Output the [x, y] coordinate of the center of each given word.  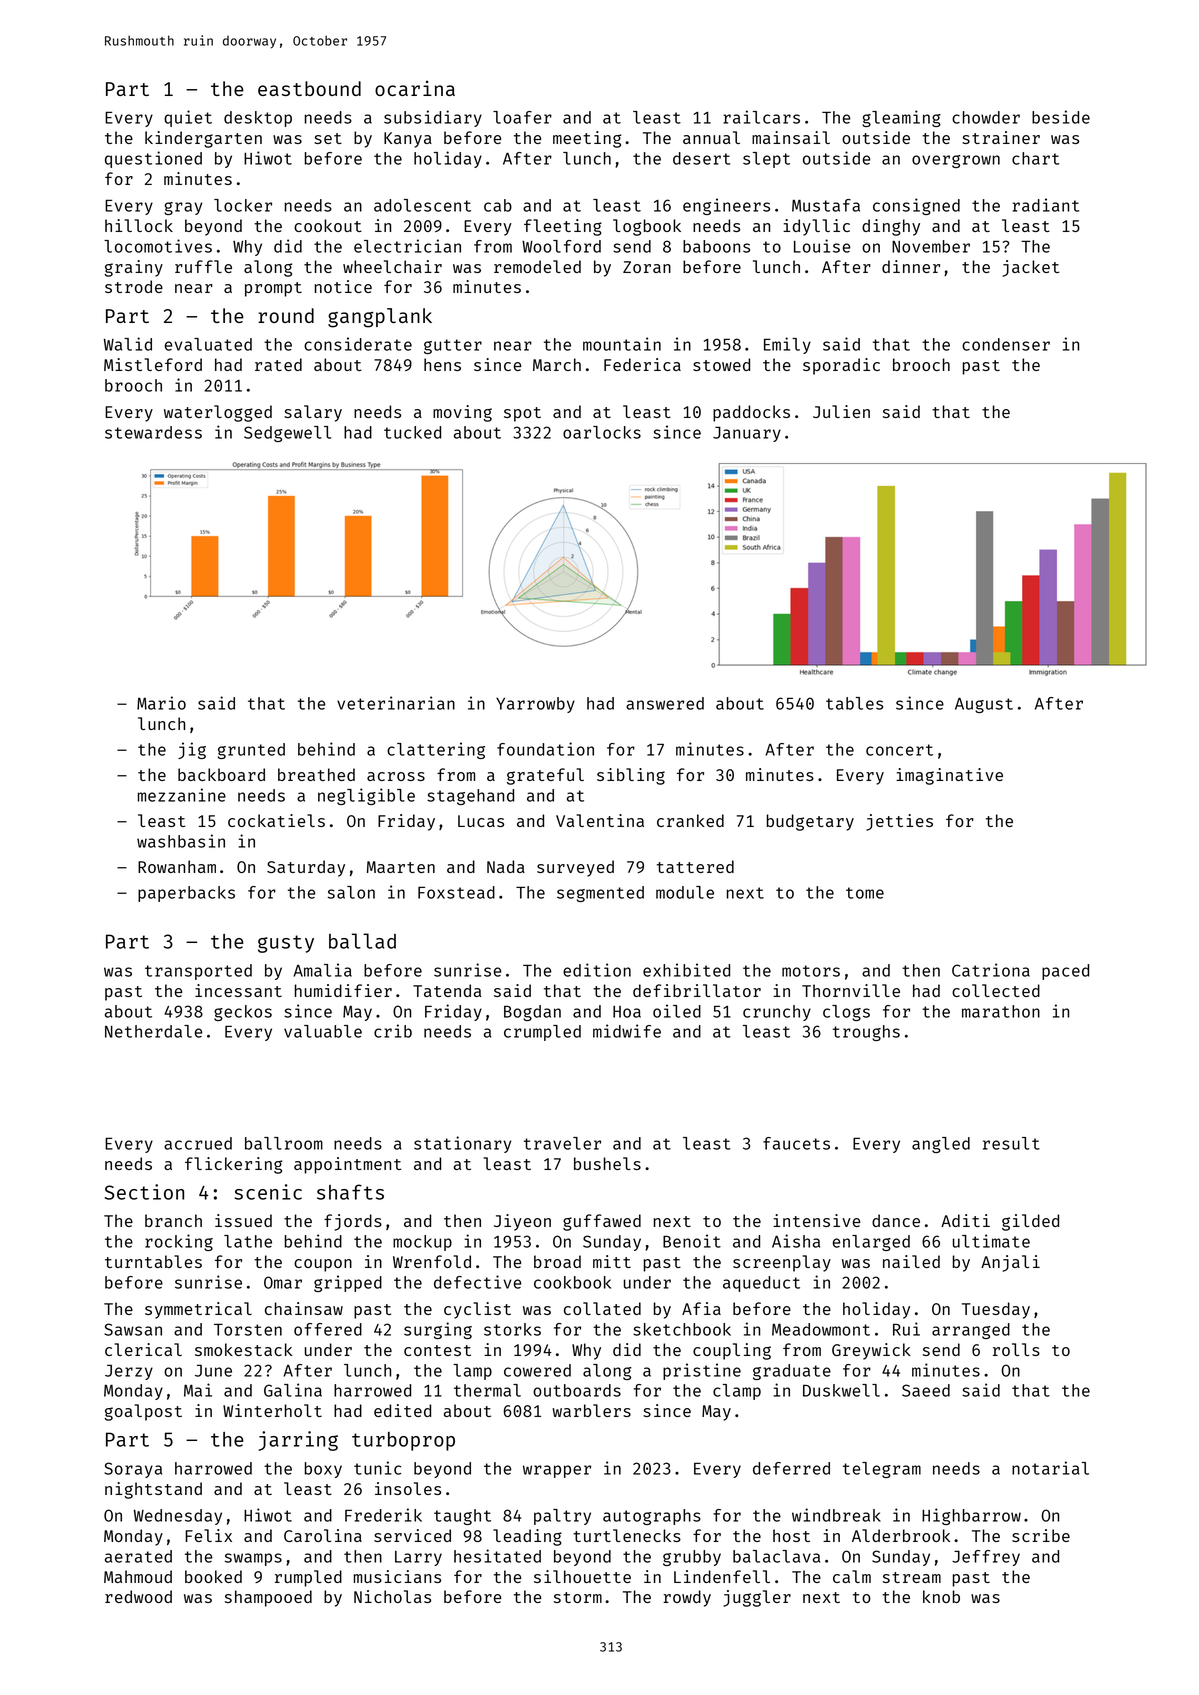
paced [1065, 972]
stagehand [470, 797]
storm [578, 1597]
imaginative [949, 776]
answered [665, 703]
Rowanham [177, 866]
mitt [612, 1261]
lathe [248, 1241]
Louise [822, 246]
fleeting [563, 227]
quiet [188, 118]
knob [941, 1596]
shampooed [268, 1598]
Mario [161, 703]
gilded [1030, 1222]
